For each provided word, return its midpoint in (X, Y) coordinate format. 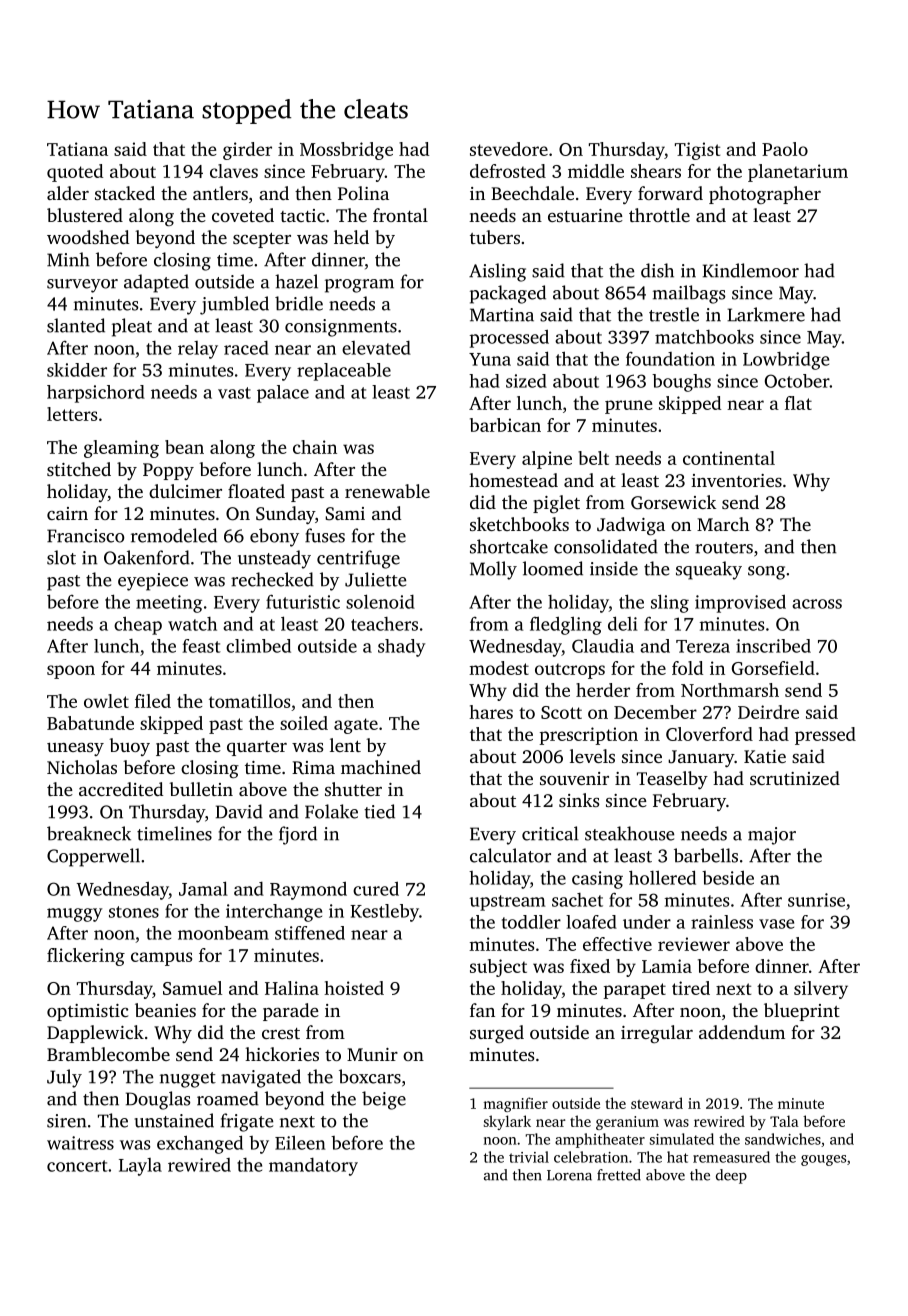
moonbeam (223, 933)
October (797, 381)
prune (628, 407)
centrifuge (358, 559)
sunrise (816, 900)
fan (482, 1010)
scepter (262, 240)
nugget (188, 1080)
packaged (508, 294)
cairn (67, 513)
